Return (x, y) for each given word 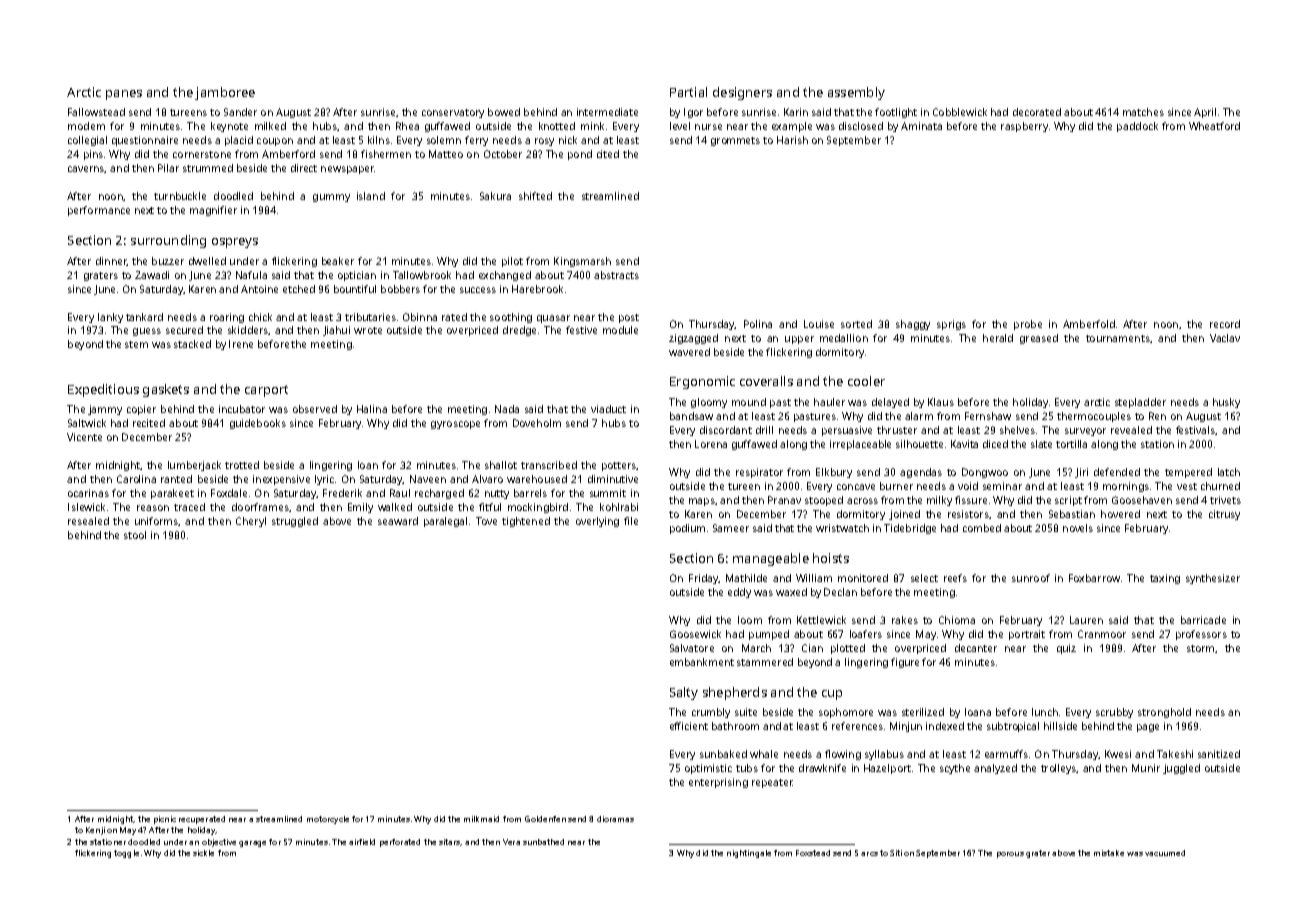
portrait (1027, 635)
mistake (1109, 853)
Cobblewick (960, 112)
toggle (126, 854)
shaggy (913, 325)
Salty (684, 693)
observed (315, 409)
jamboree (225, 93)
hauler (829, 402)
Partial (688, 92)
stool (135, 535)
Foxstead (813, 853)
